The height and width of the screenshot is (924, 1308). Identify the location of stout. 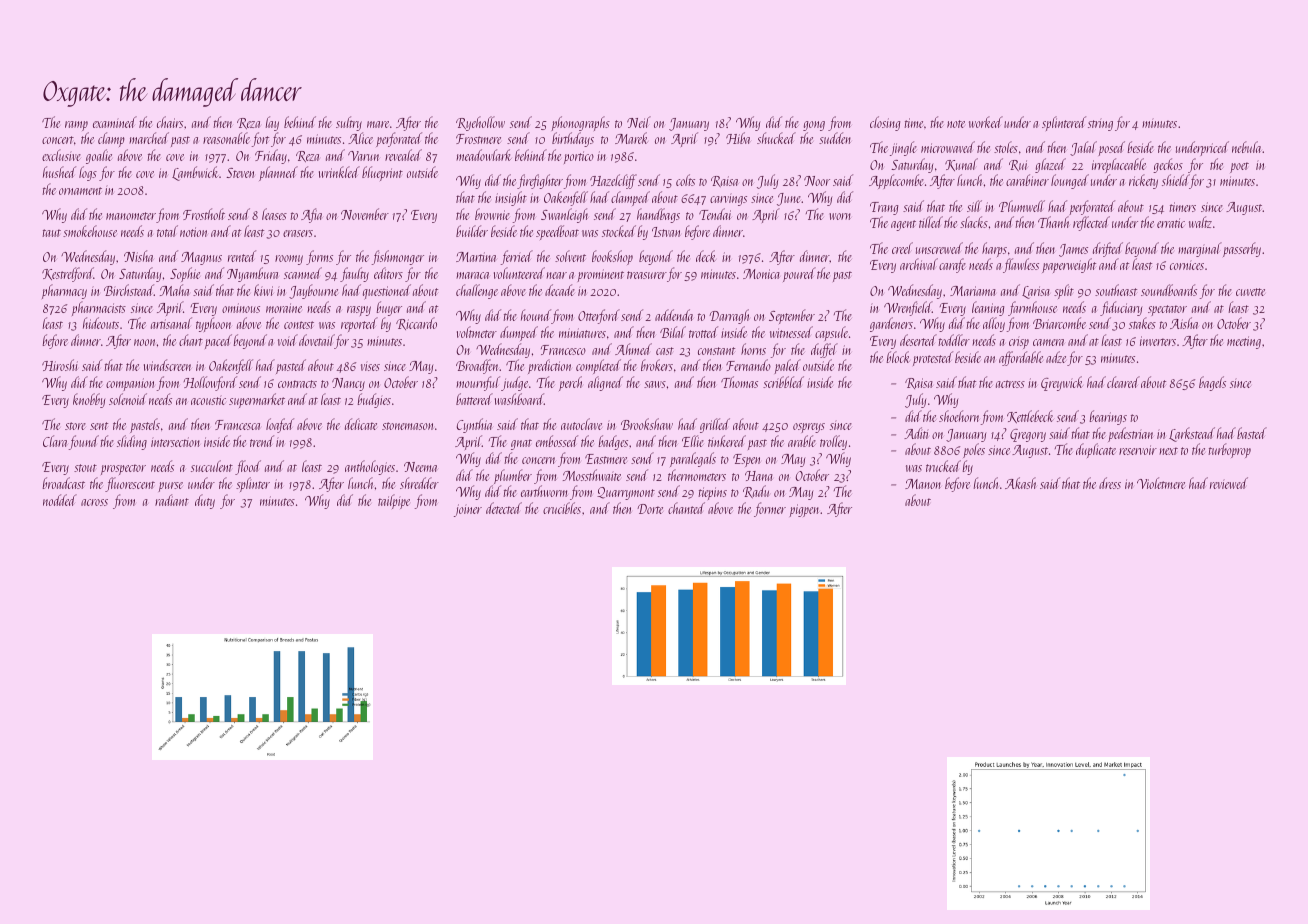
(85, 468).
